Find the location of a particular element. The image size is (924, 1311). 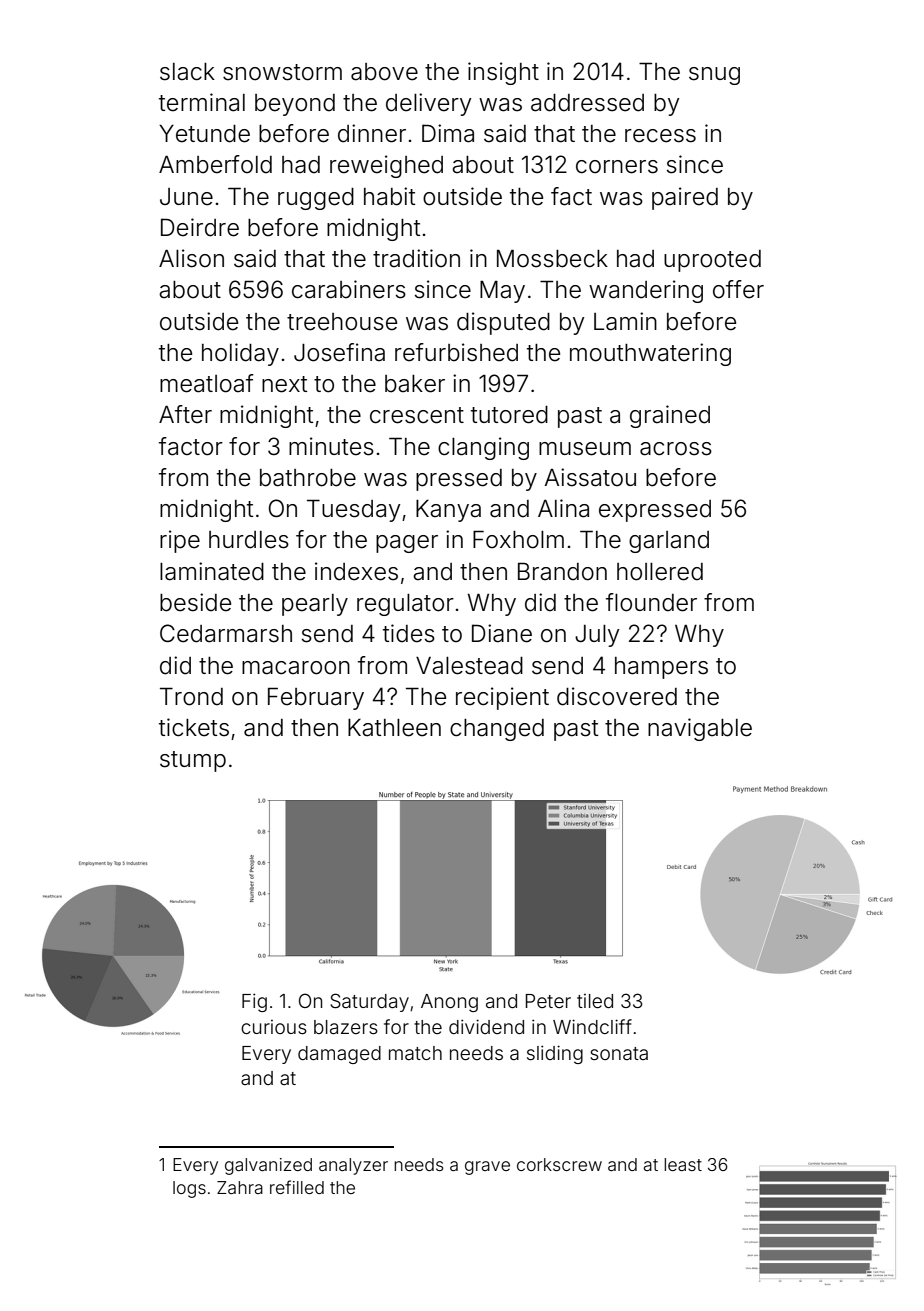

addressed is located at coordinates (587, 103).
